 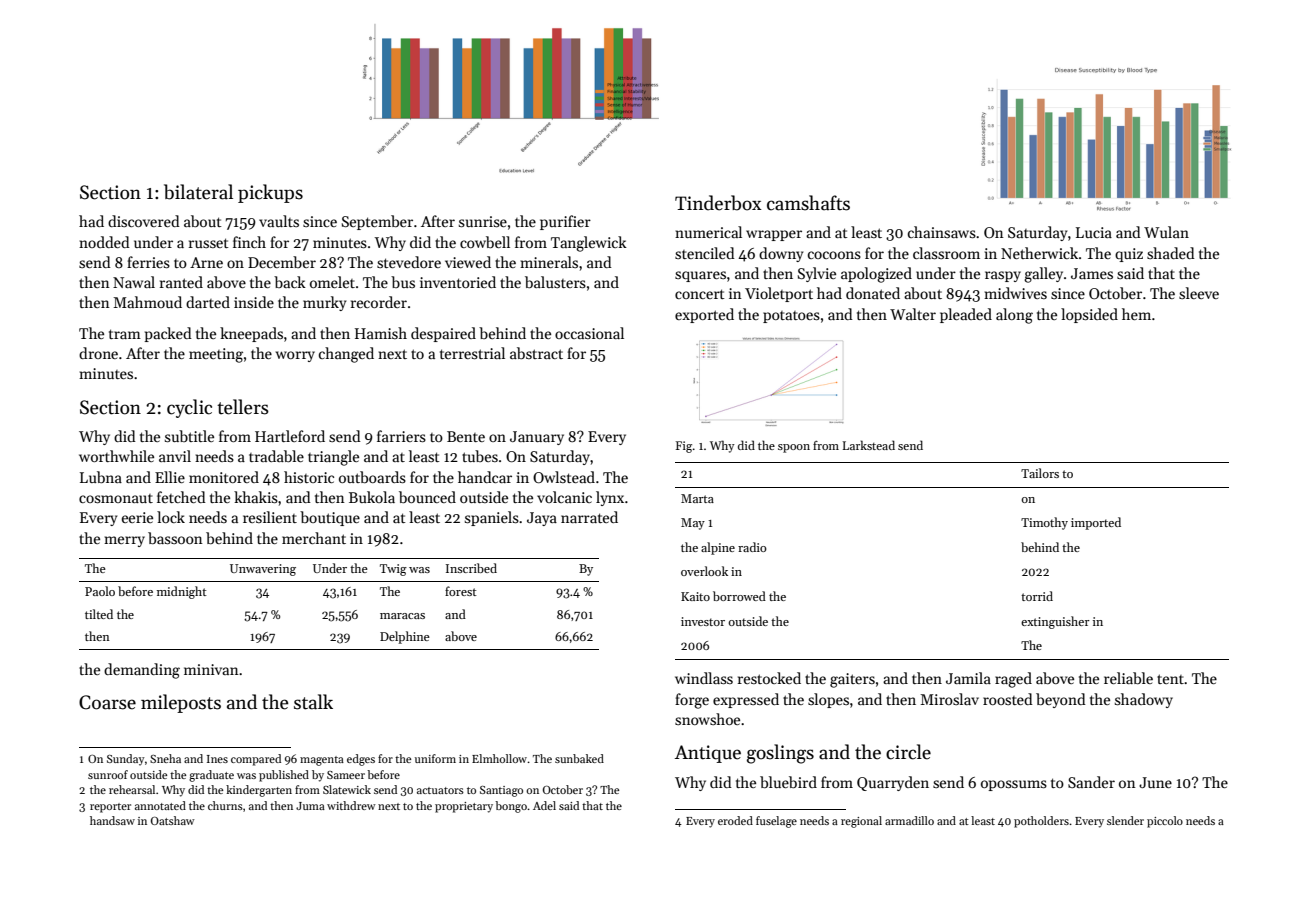 What do you see at coordinates (165, 758) in the screenshot?
I see `Sneha` at bounding box center [165, 758].
